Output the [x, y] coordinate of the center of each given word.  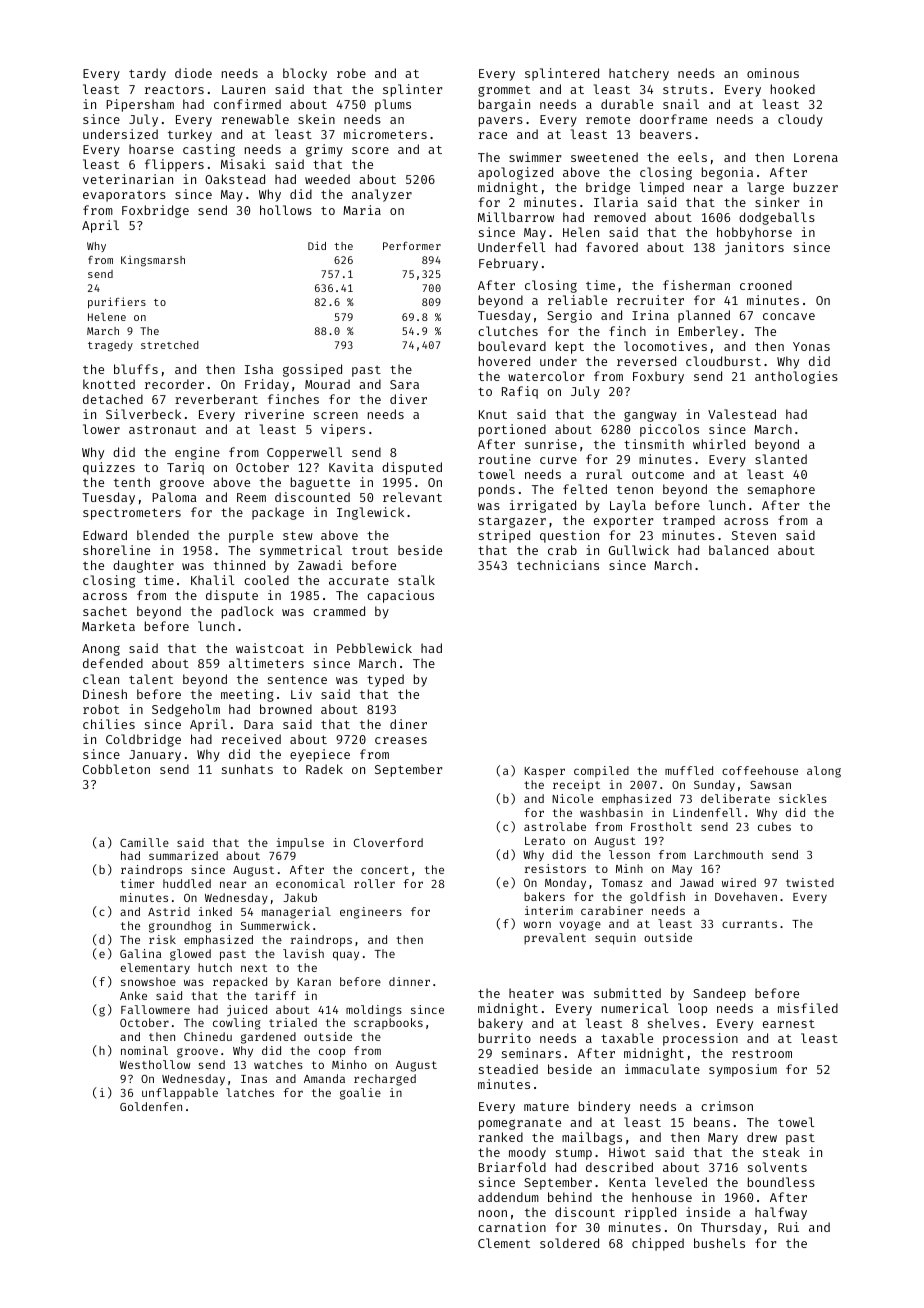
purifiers [117, 302]
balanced [738, 550]
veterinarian [128, 179]
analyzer [382, 195]
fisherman [696, 285]
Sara [404, 384]
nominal [144, 1050]
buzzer [816, 187]
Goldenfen [151, 1106]
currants [749, 924]
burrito [505, 1038]
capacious [400, 596]
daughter [143, 566]
